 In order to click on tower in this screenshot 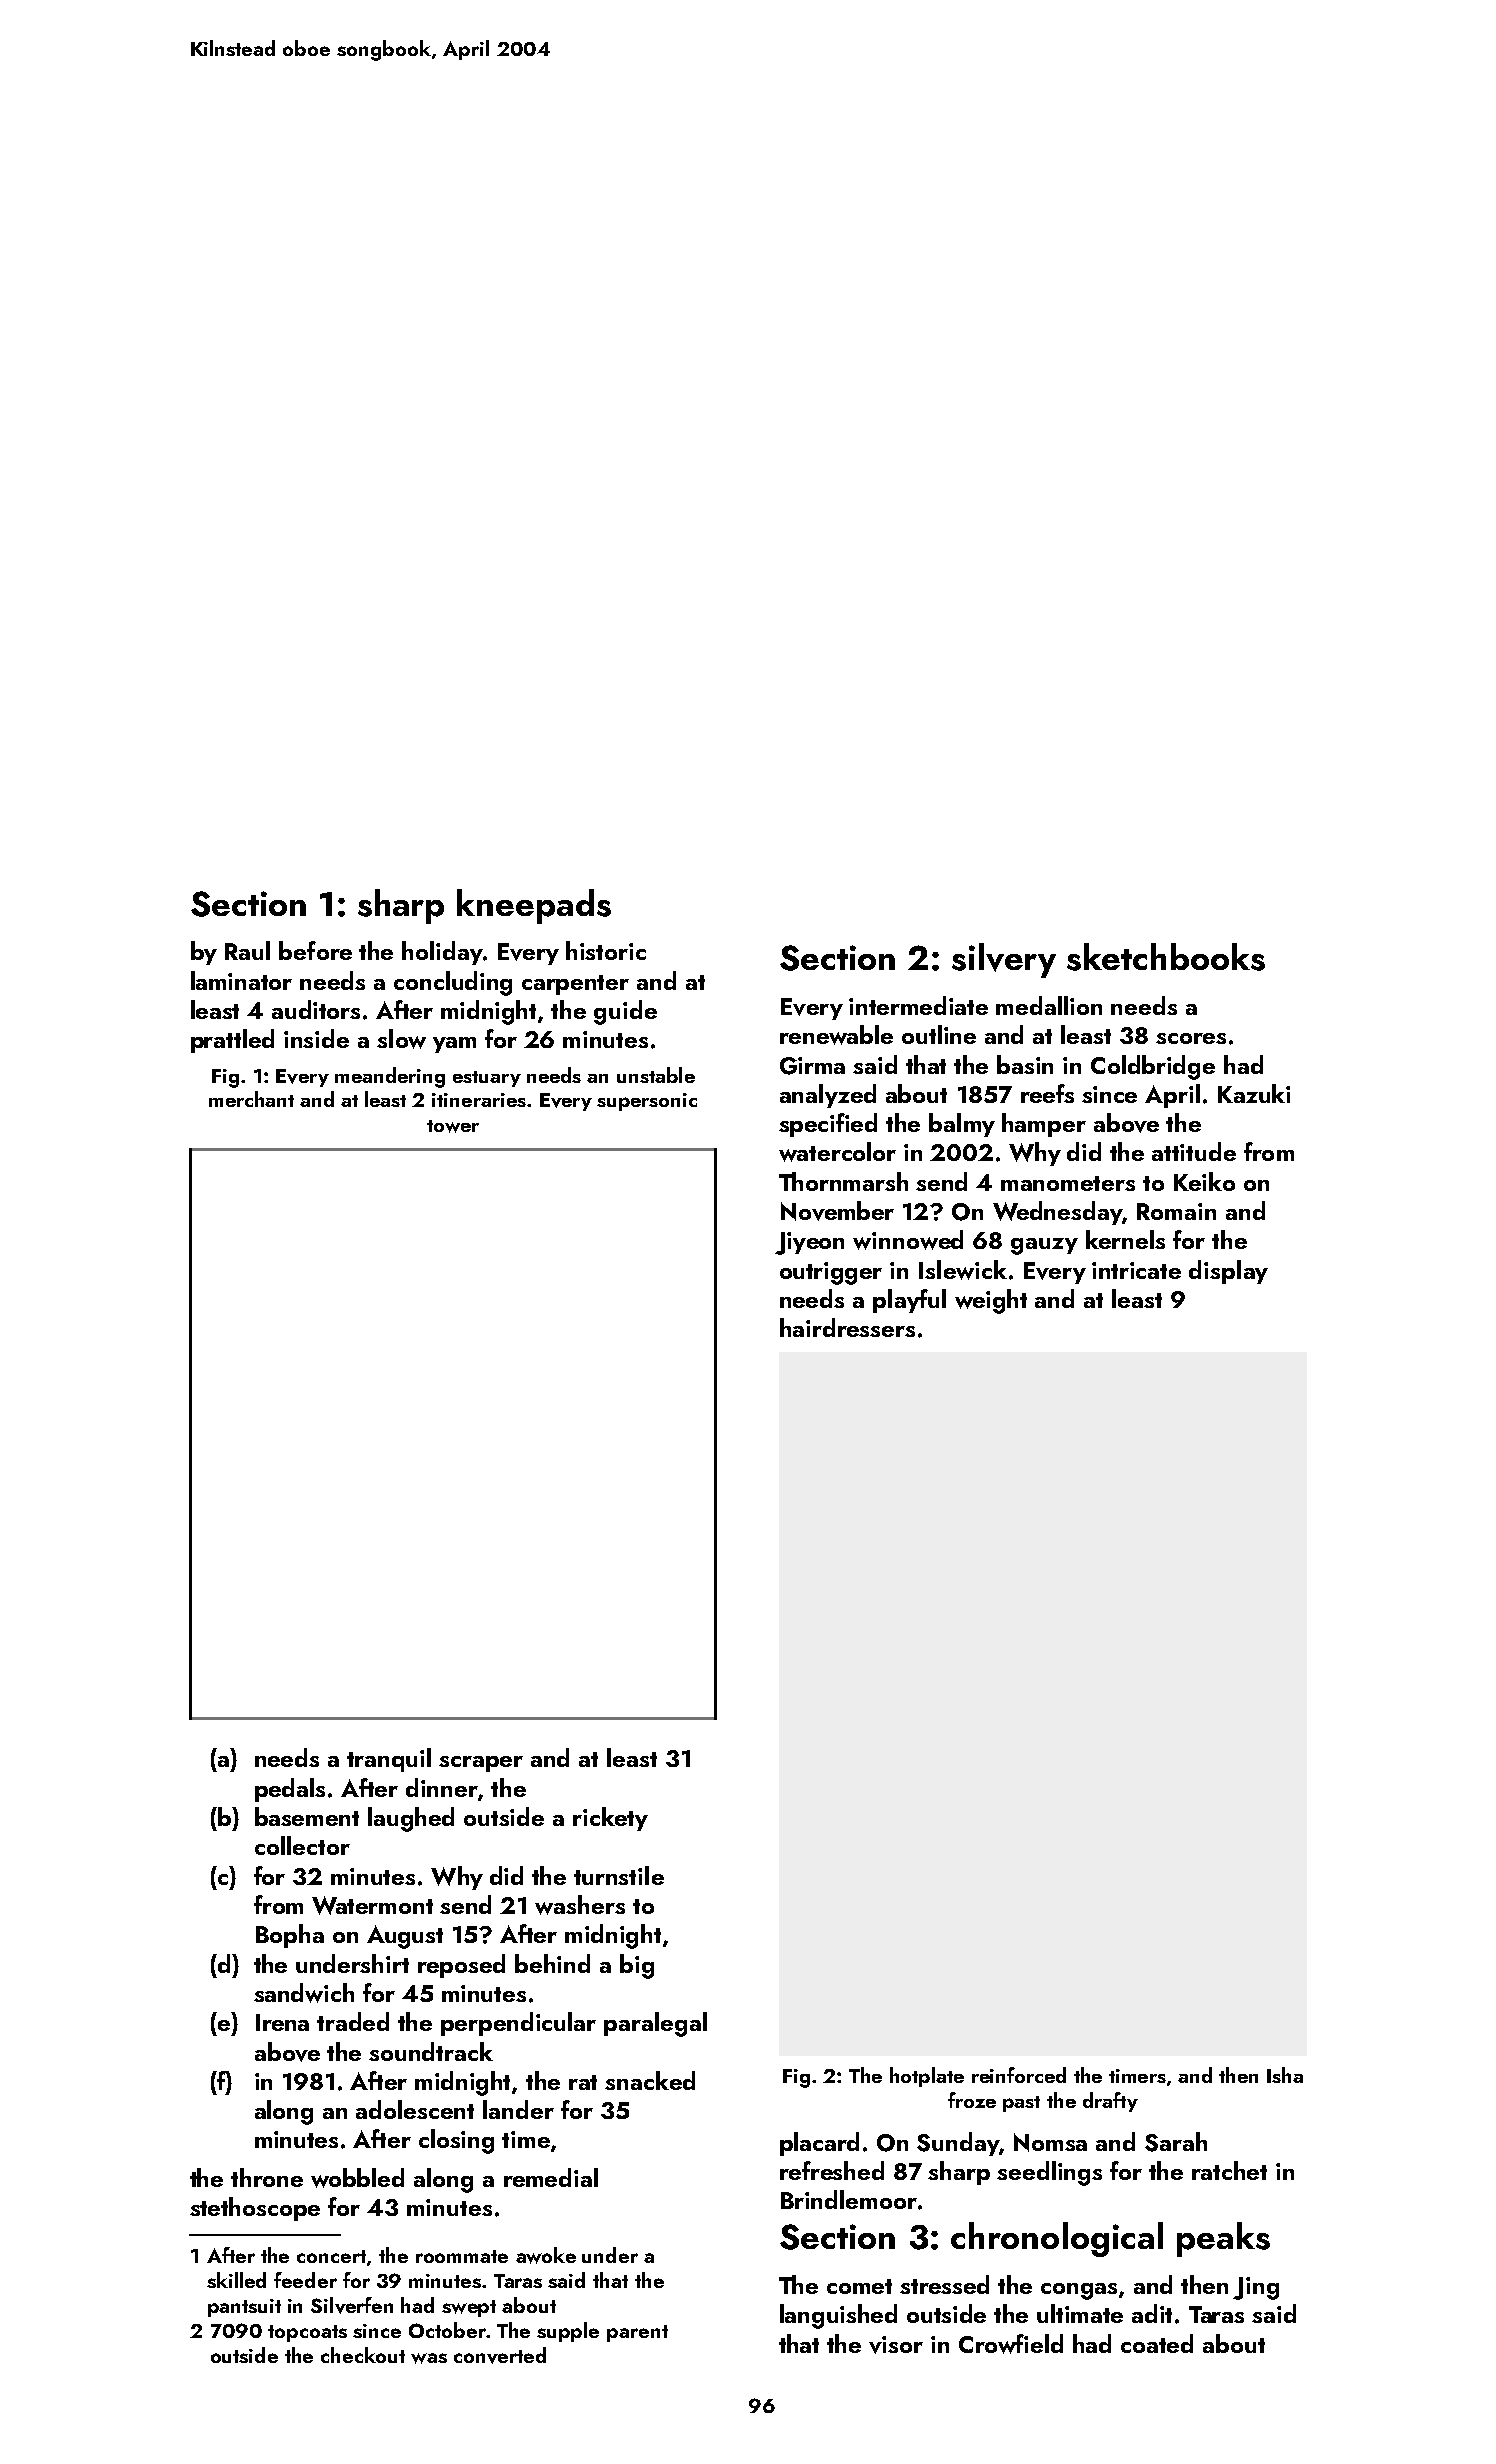, I will do `click(453, 1126)`.
